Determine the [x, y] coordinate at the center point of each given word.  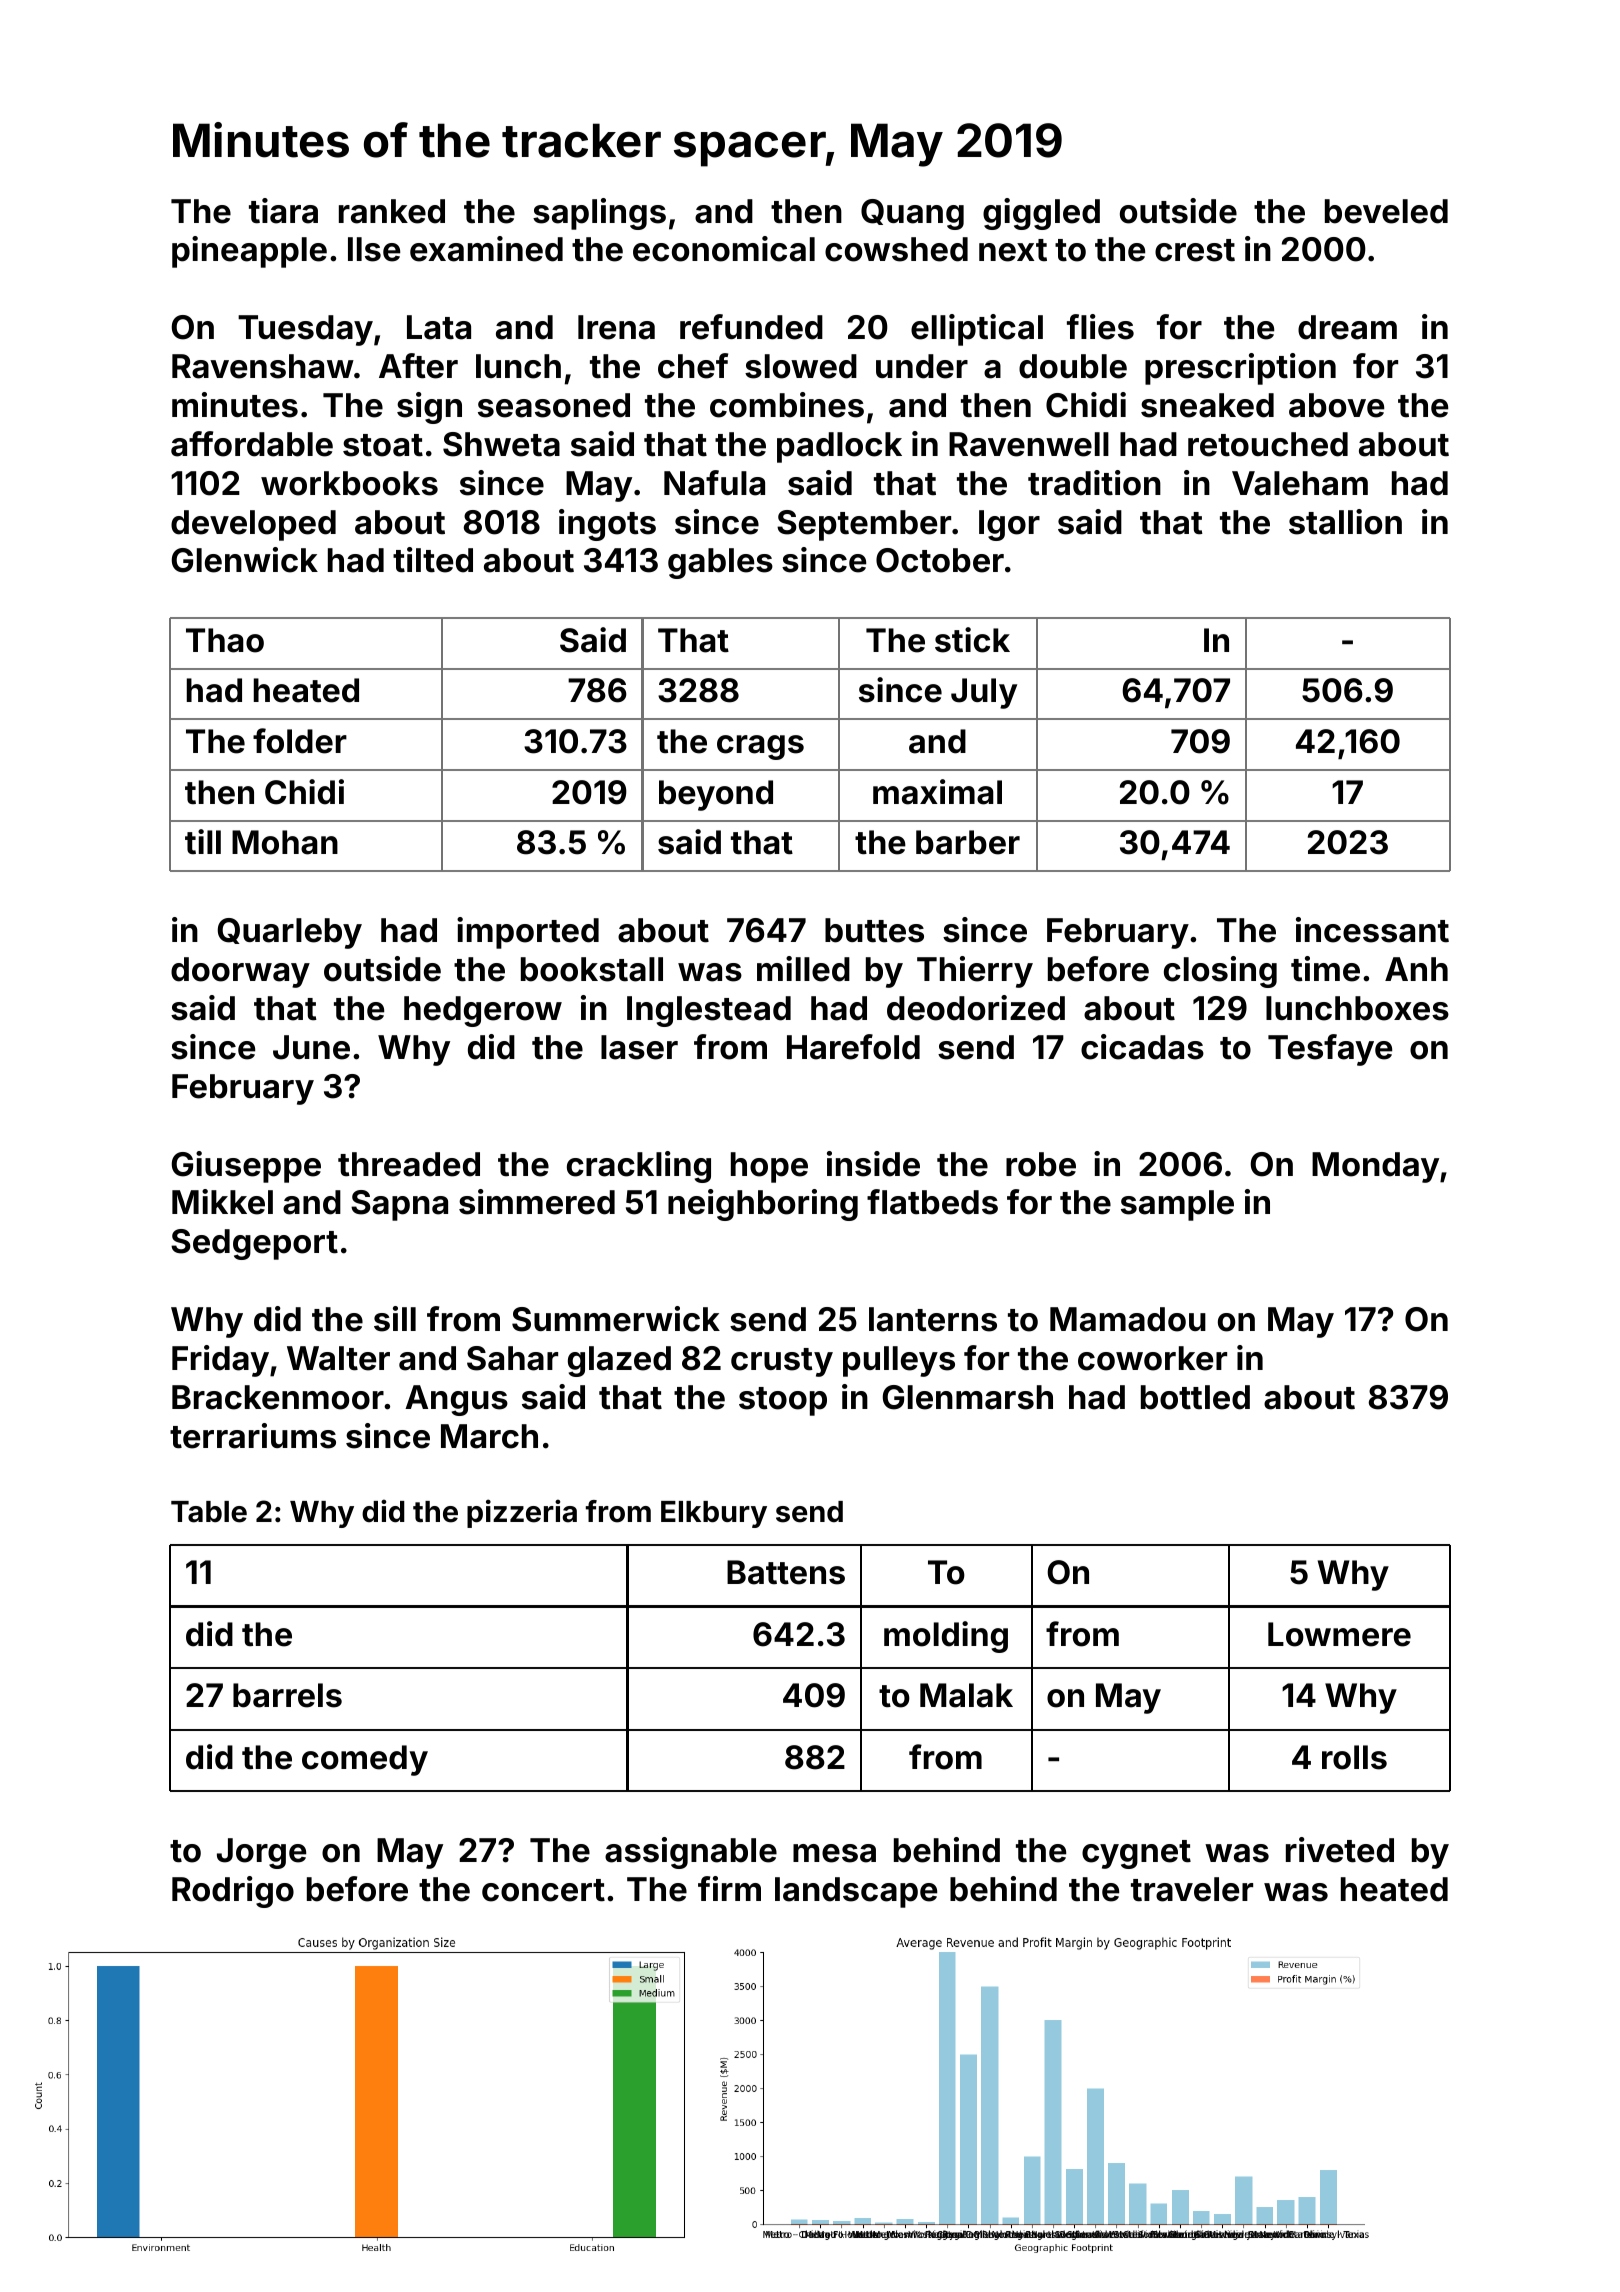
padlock [839, 447]
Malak [966, 1695]
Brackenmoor [278, 1397]
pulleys [899, 1361]
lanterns [933, 1319]
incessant [1372, 930]
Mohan [285, 842]
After [418, 366]
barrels [287, 1695]
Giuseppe [246, 1167]
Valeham [1300, 483]
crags [760, 747]
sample [1177, 1205]
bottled [1195, 1397]
